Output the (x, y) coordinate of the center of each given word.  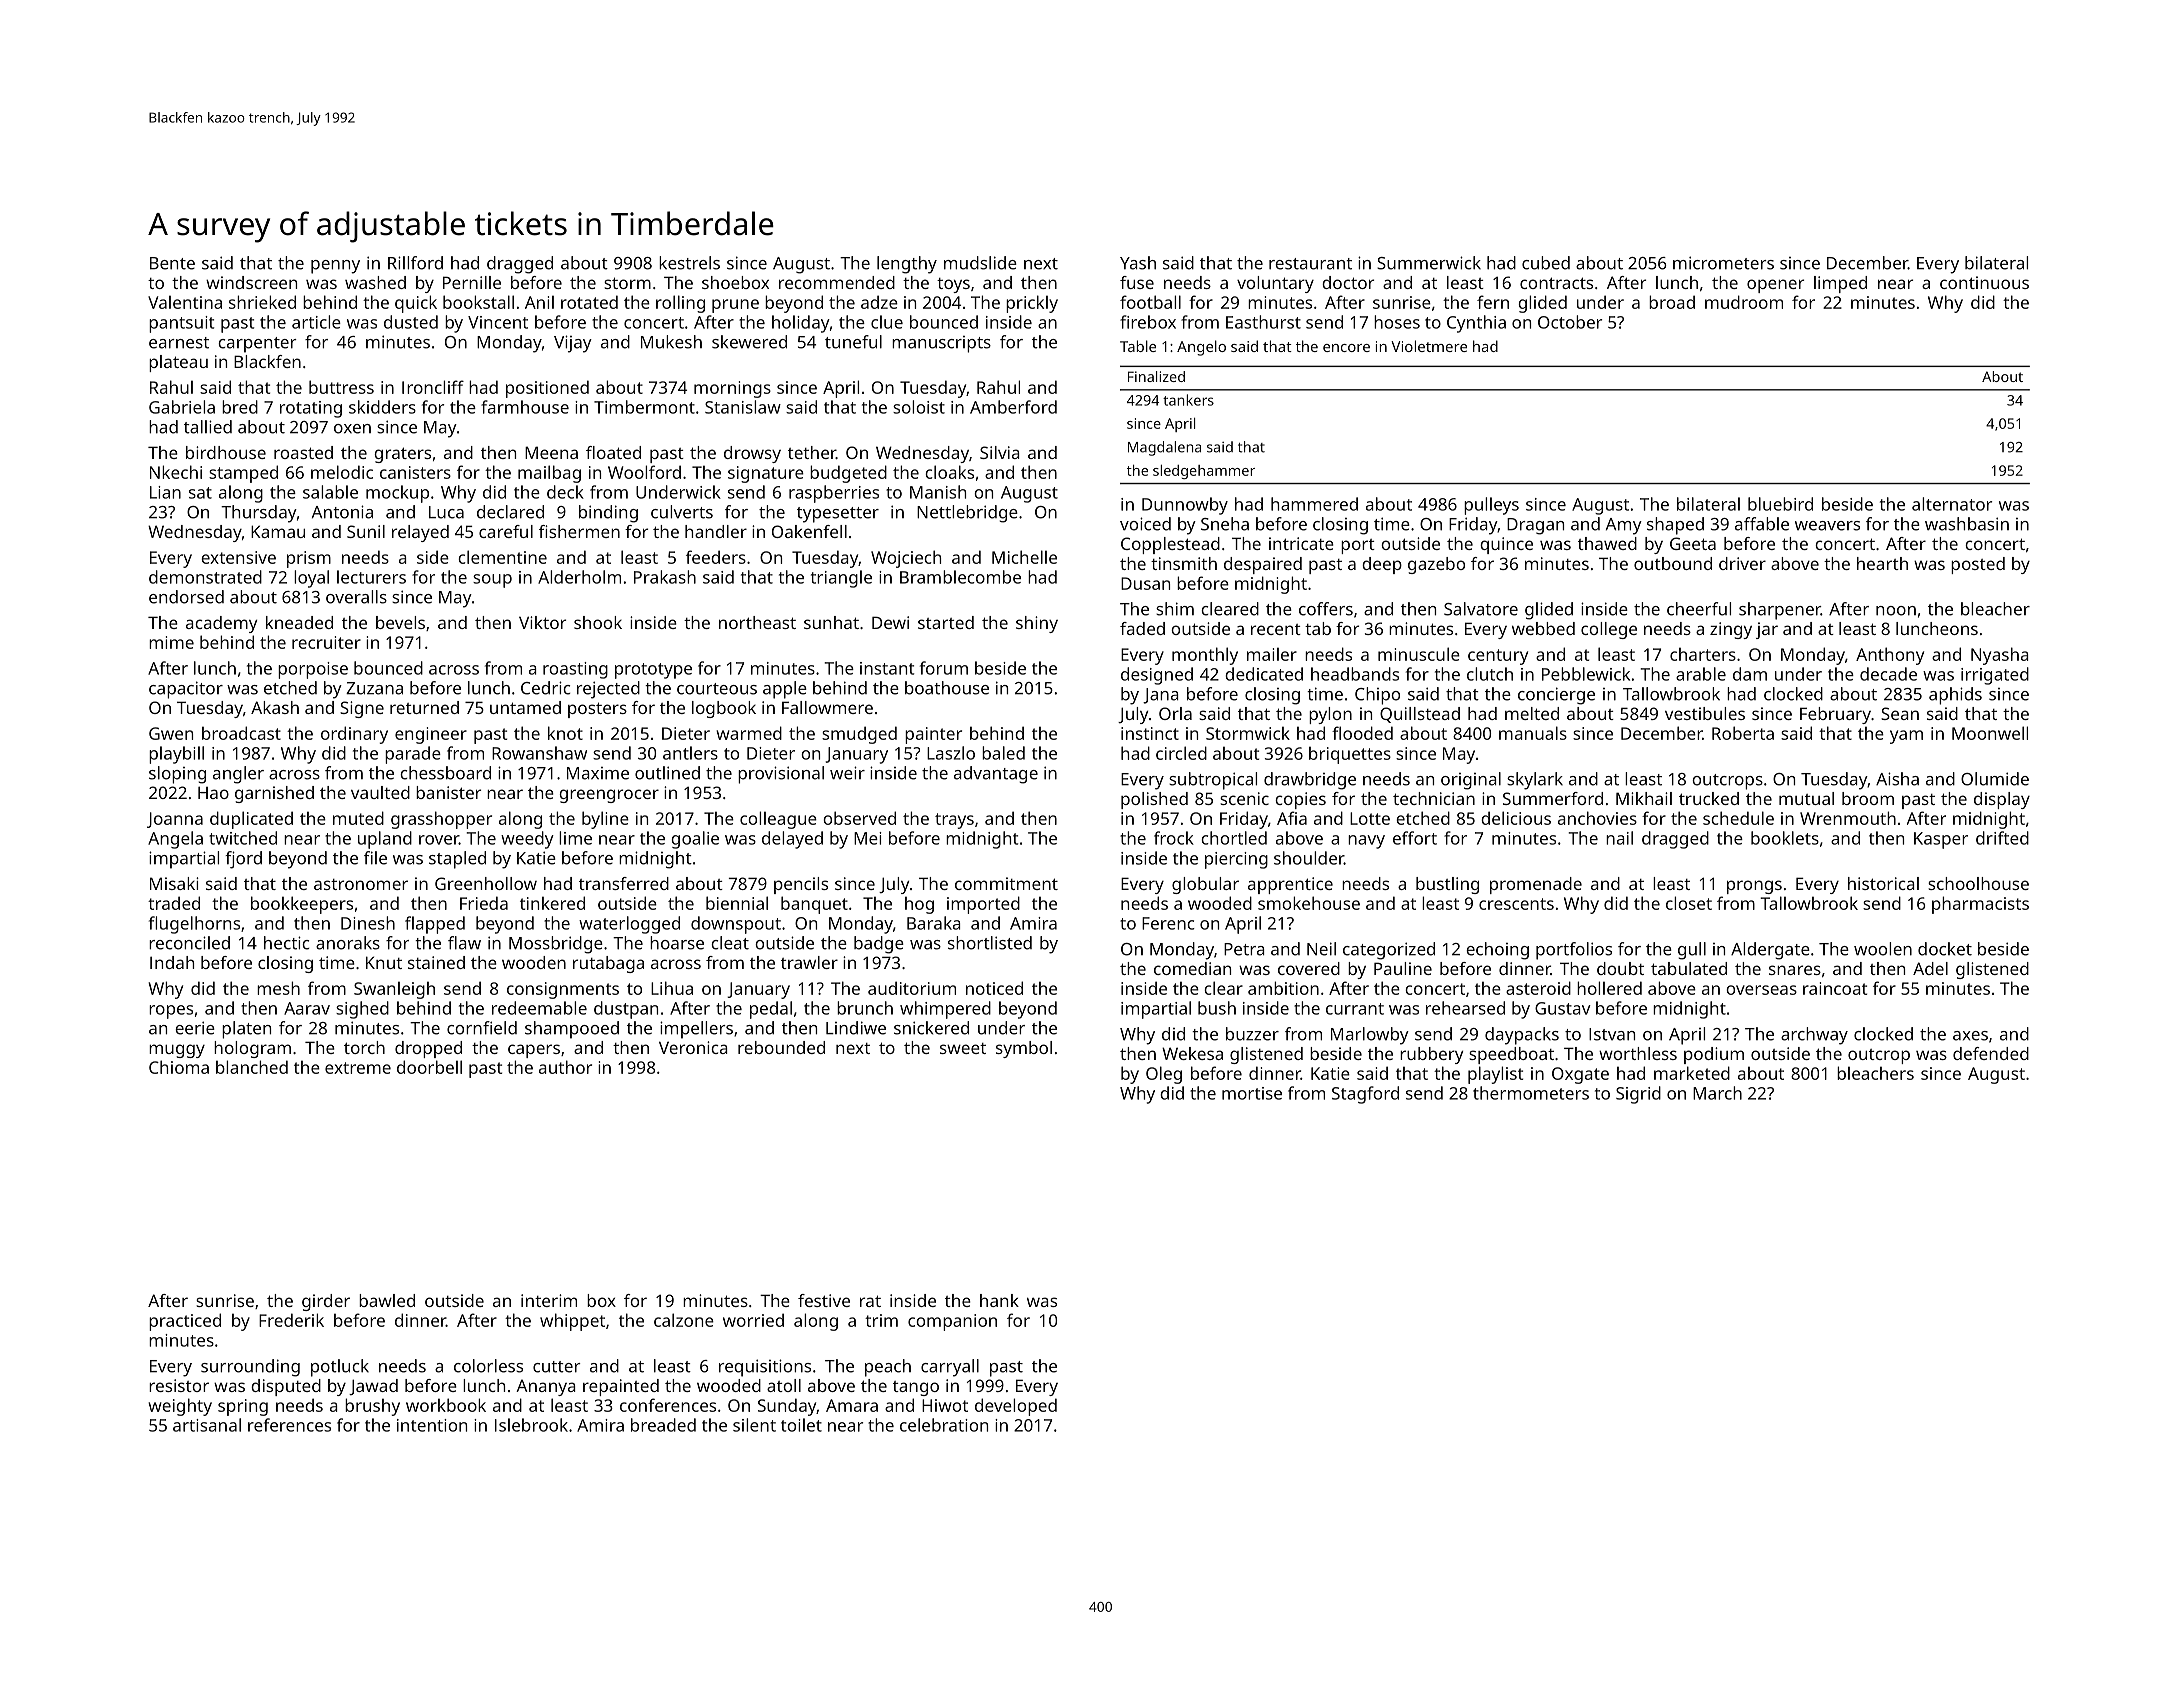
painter (933, 735)
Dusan (1145, 583)
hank (999, 1300)
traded (174, 903)
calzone (684, 1320)
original (1471, 781)
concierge (1556, 696)
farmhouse (525, 407)
